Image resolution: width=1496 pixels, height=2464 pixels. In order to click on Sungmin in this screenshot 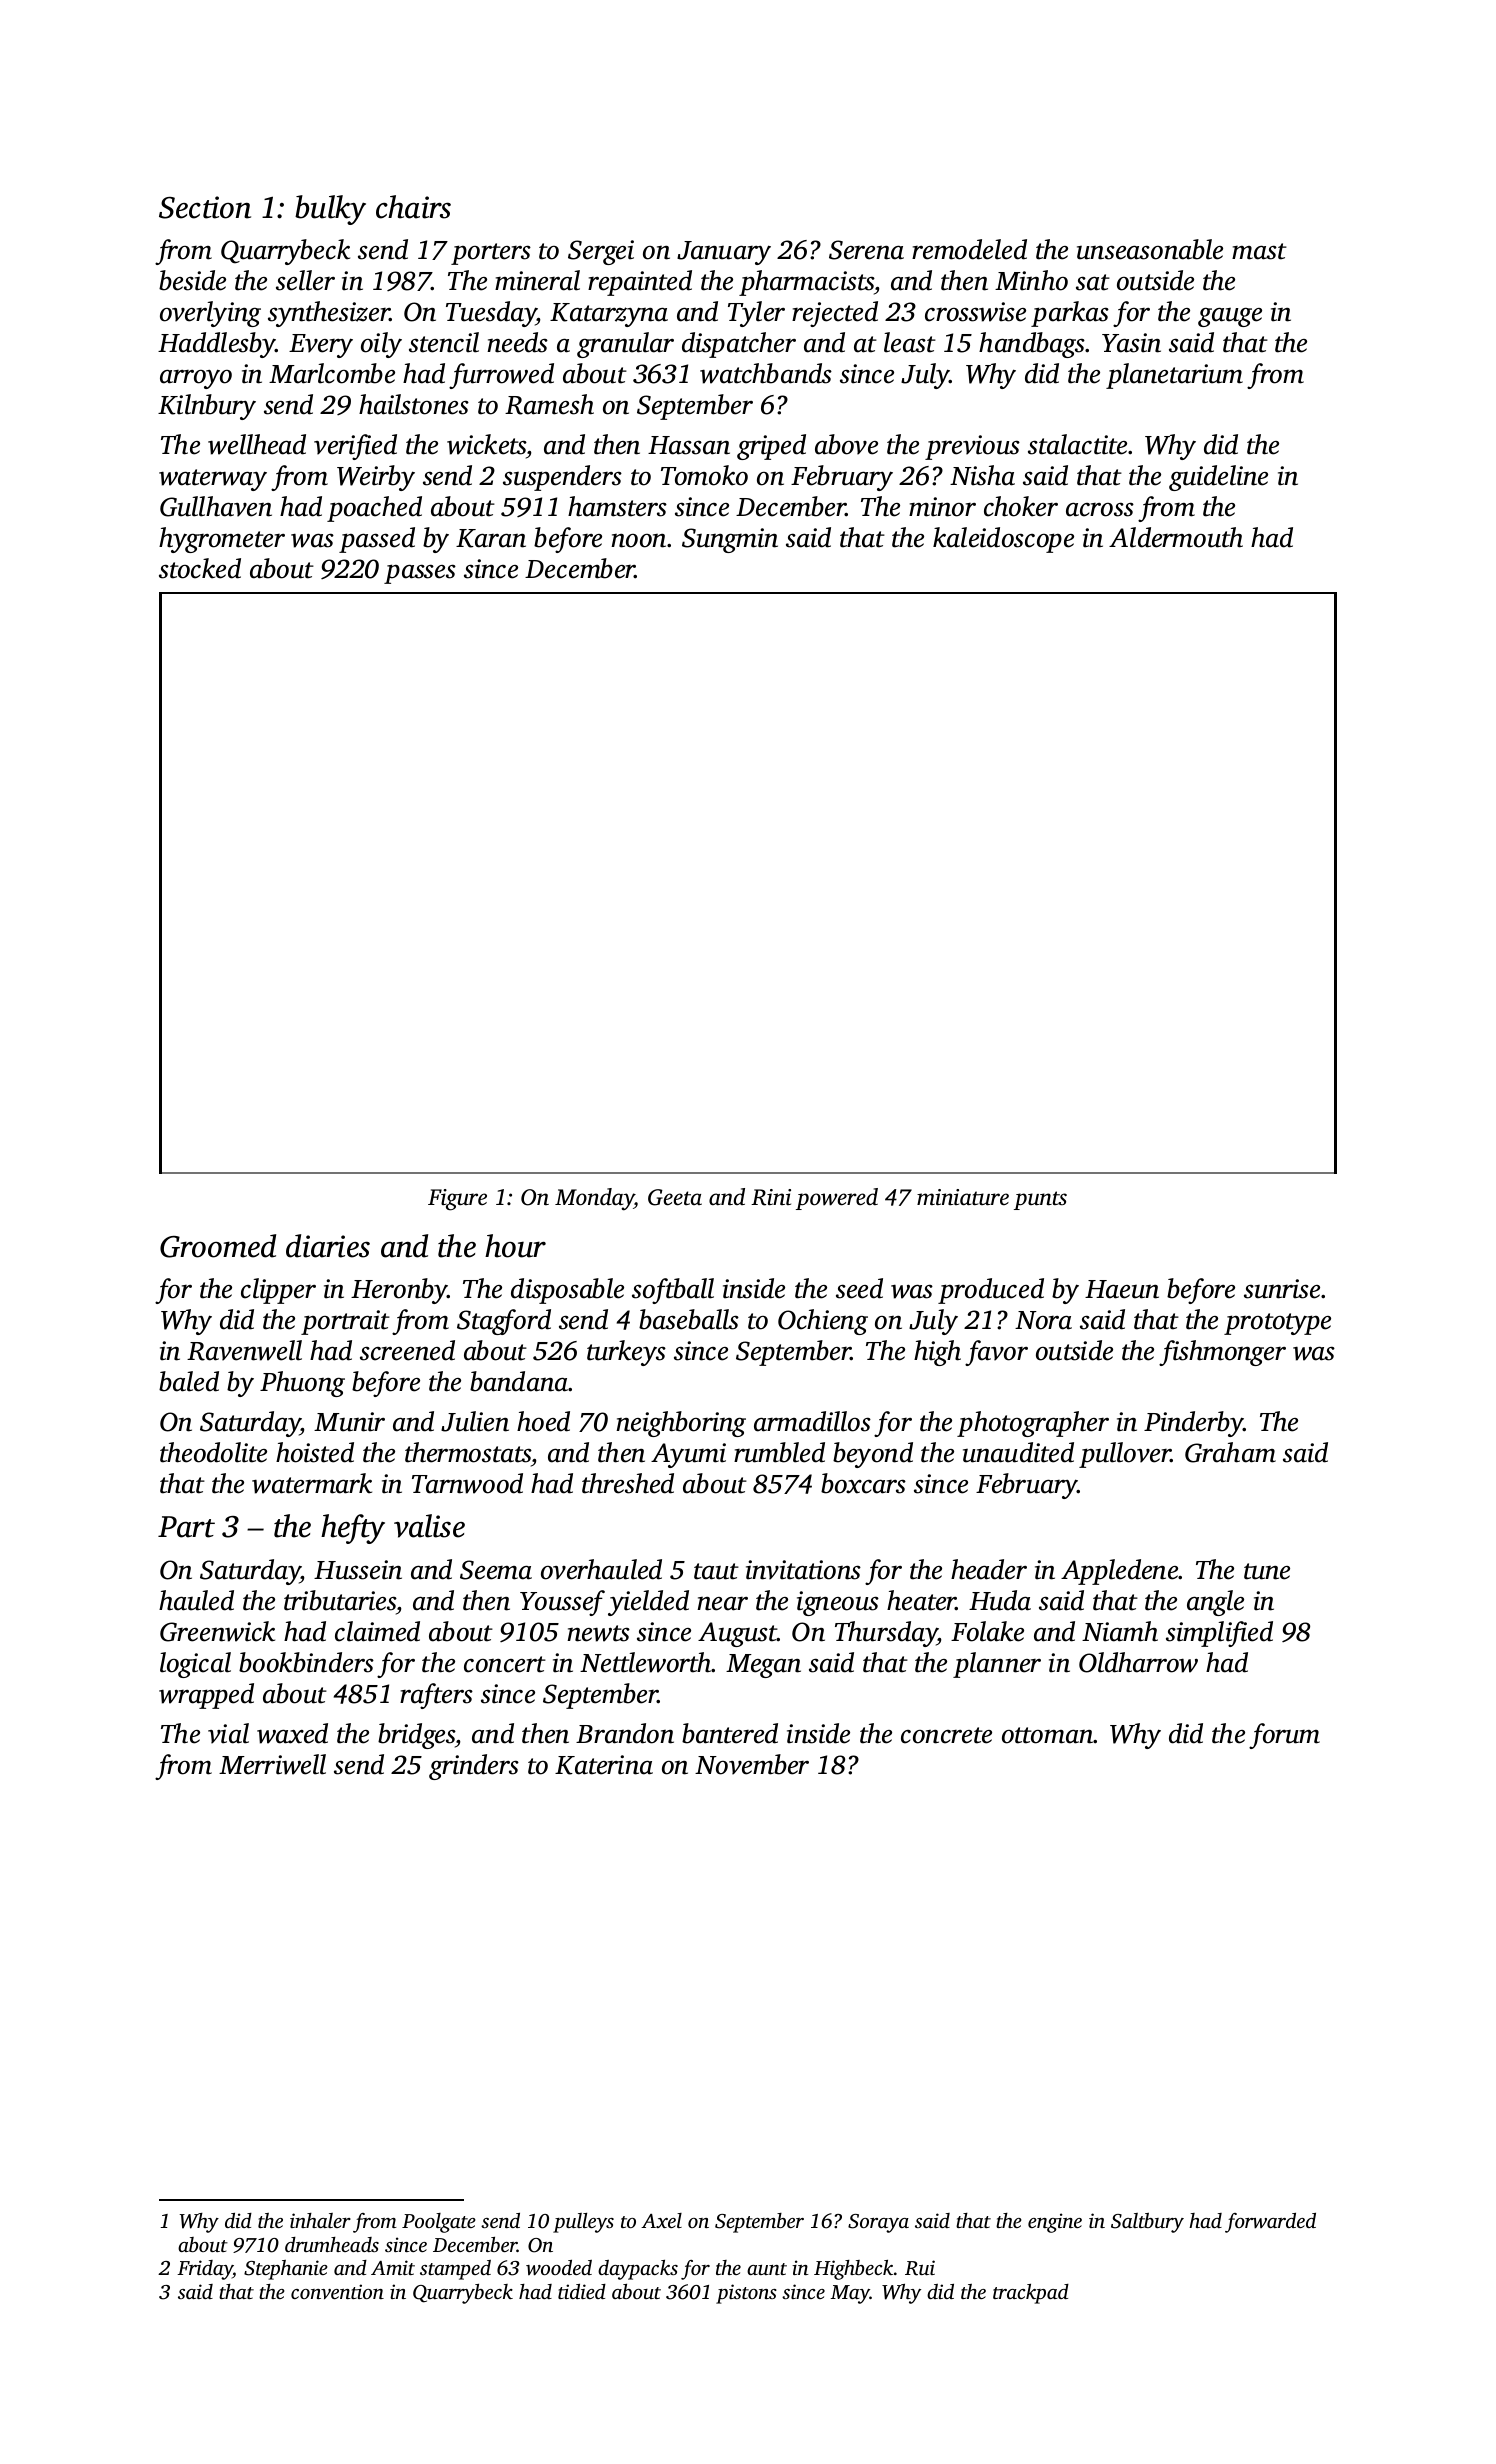, I will do `click(730, 540)`.
